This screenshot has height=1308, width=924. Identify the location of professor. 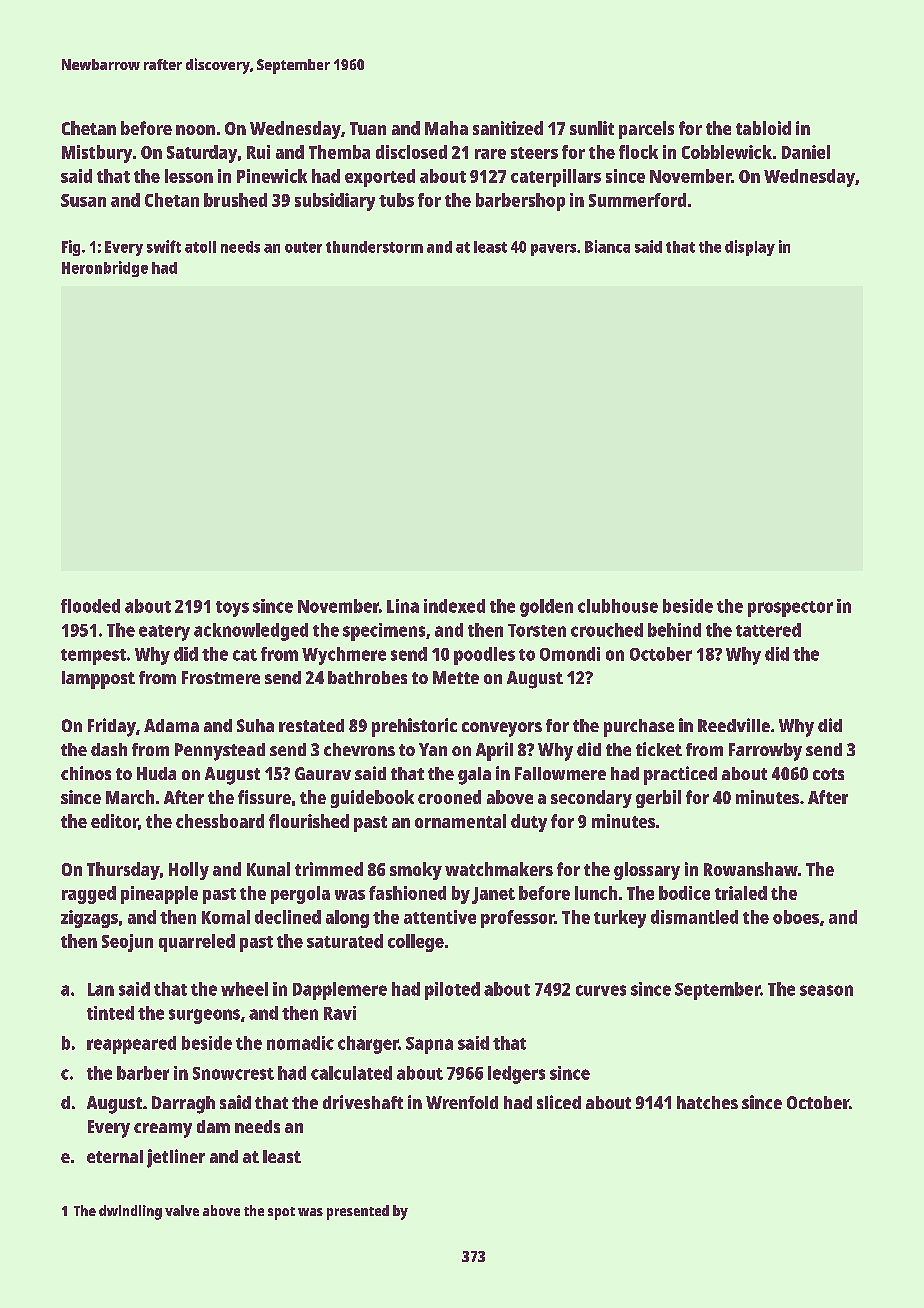
(518, 919).
